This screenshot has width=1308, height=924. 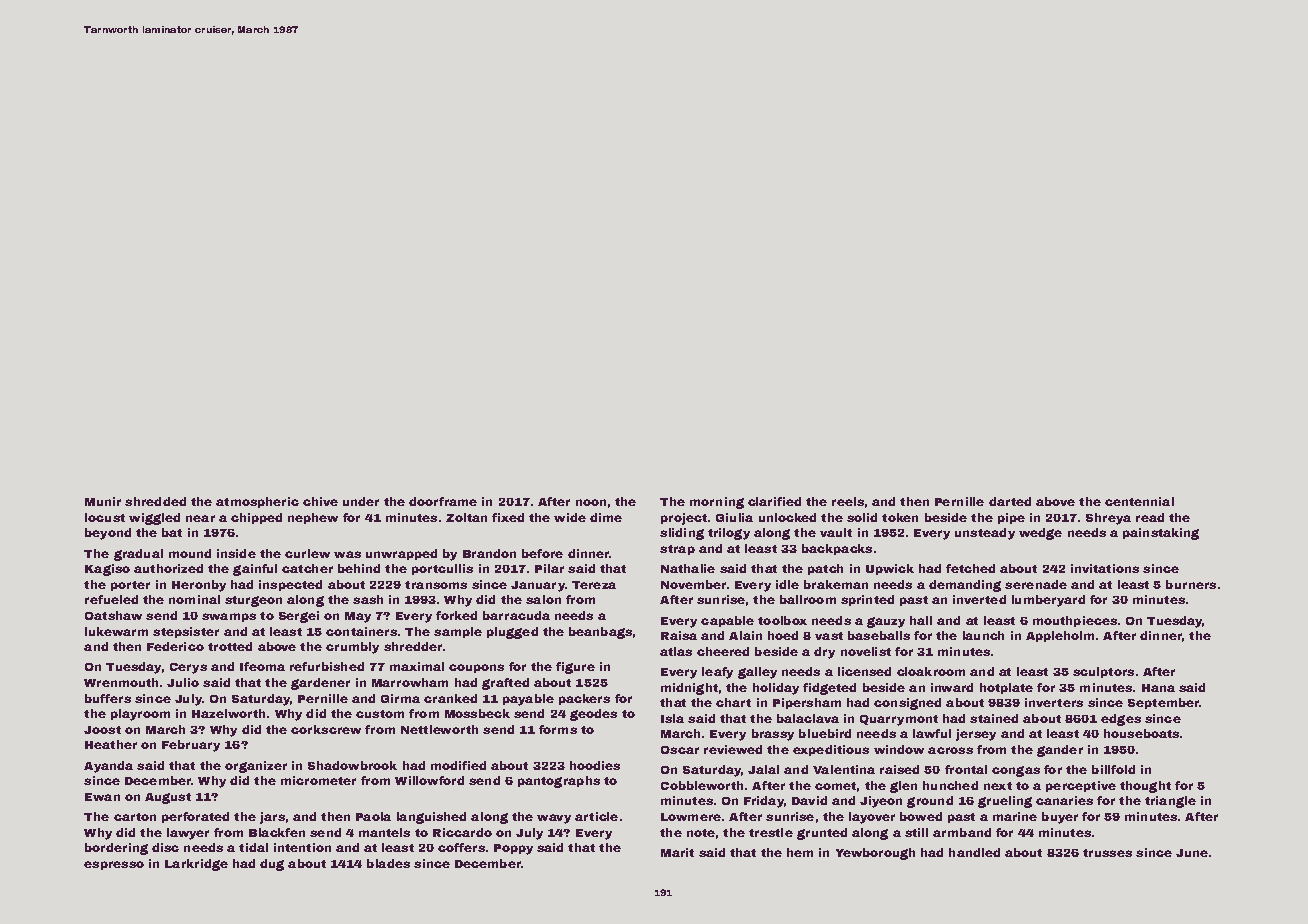 I want to click on cloakroom, so click(x=931, y=671).
